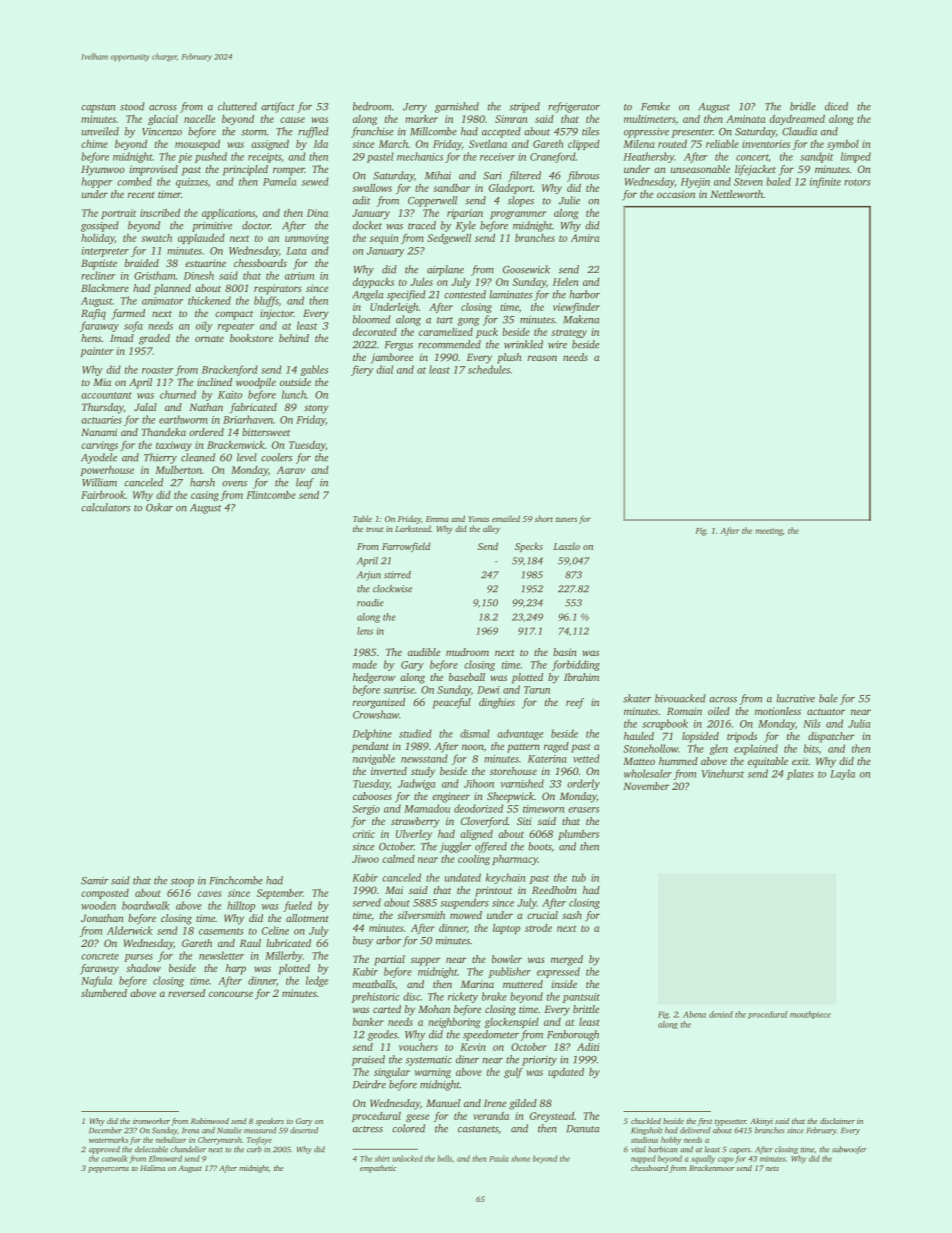 Image resolution: width=952 pixels, height=1233 pixels. Describe the element at coordinates (424, 652) in the image. I see `audible` at that location.
